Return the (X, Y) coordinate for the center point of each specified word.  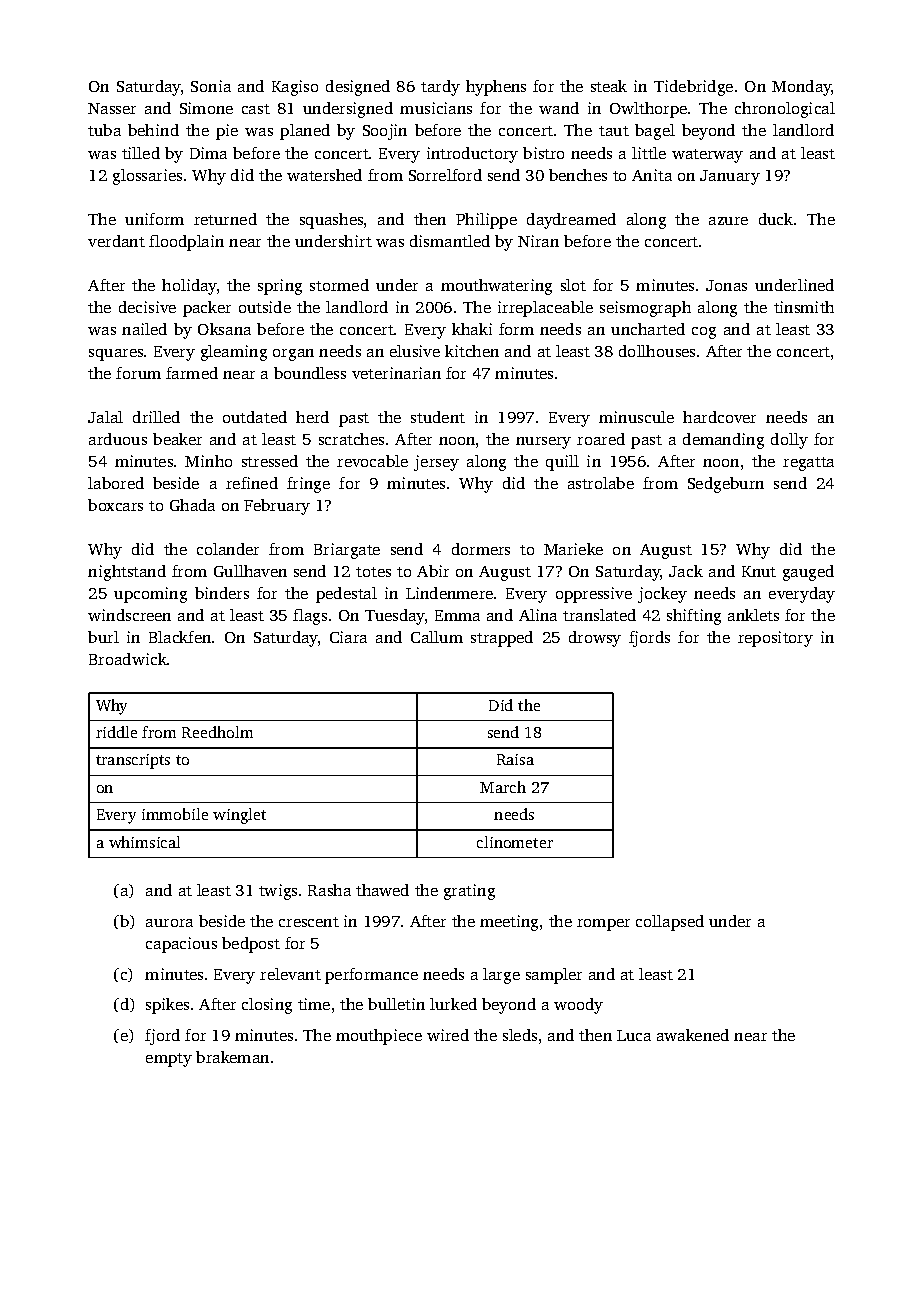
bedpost (251, 945)
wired (448, 1035)
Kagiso (295, 88)
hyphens (496, 88)
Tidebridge (693, 88)
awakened (693, 1035)
